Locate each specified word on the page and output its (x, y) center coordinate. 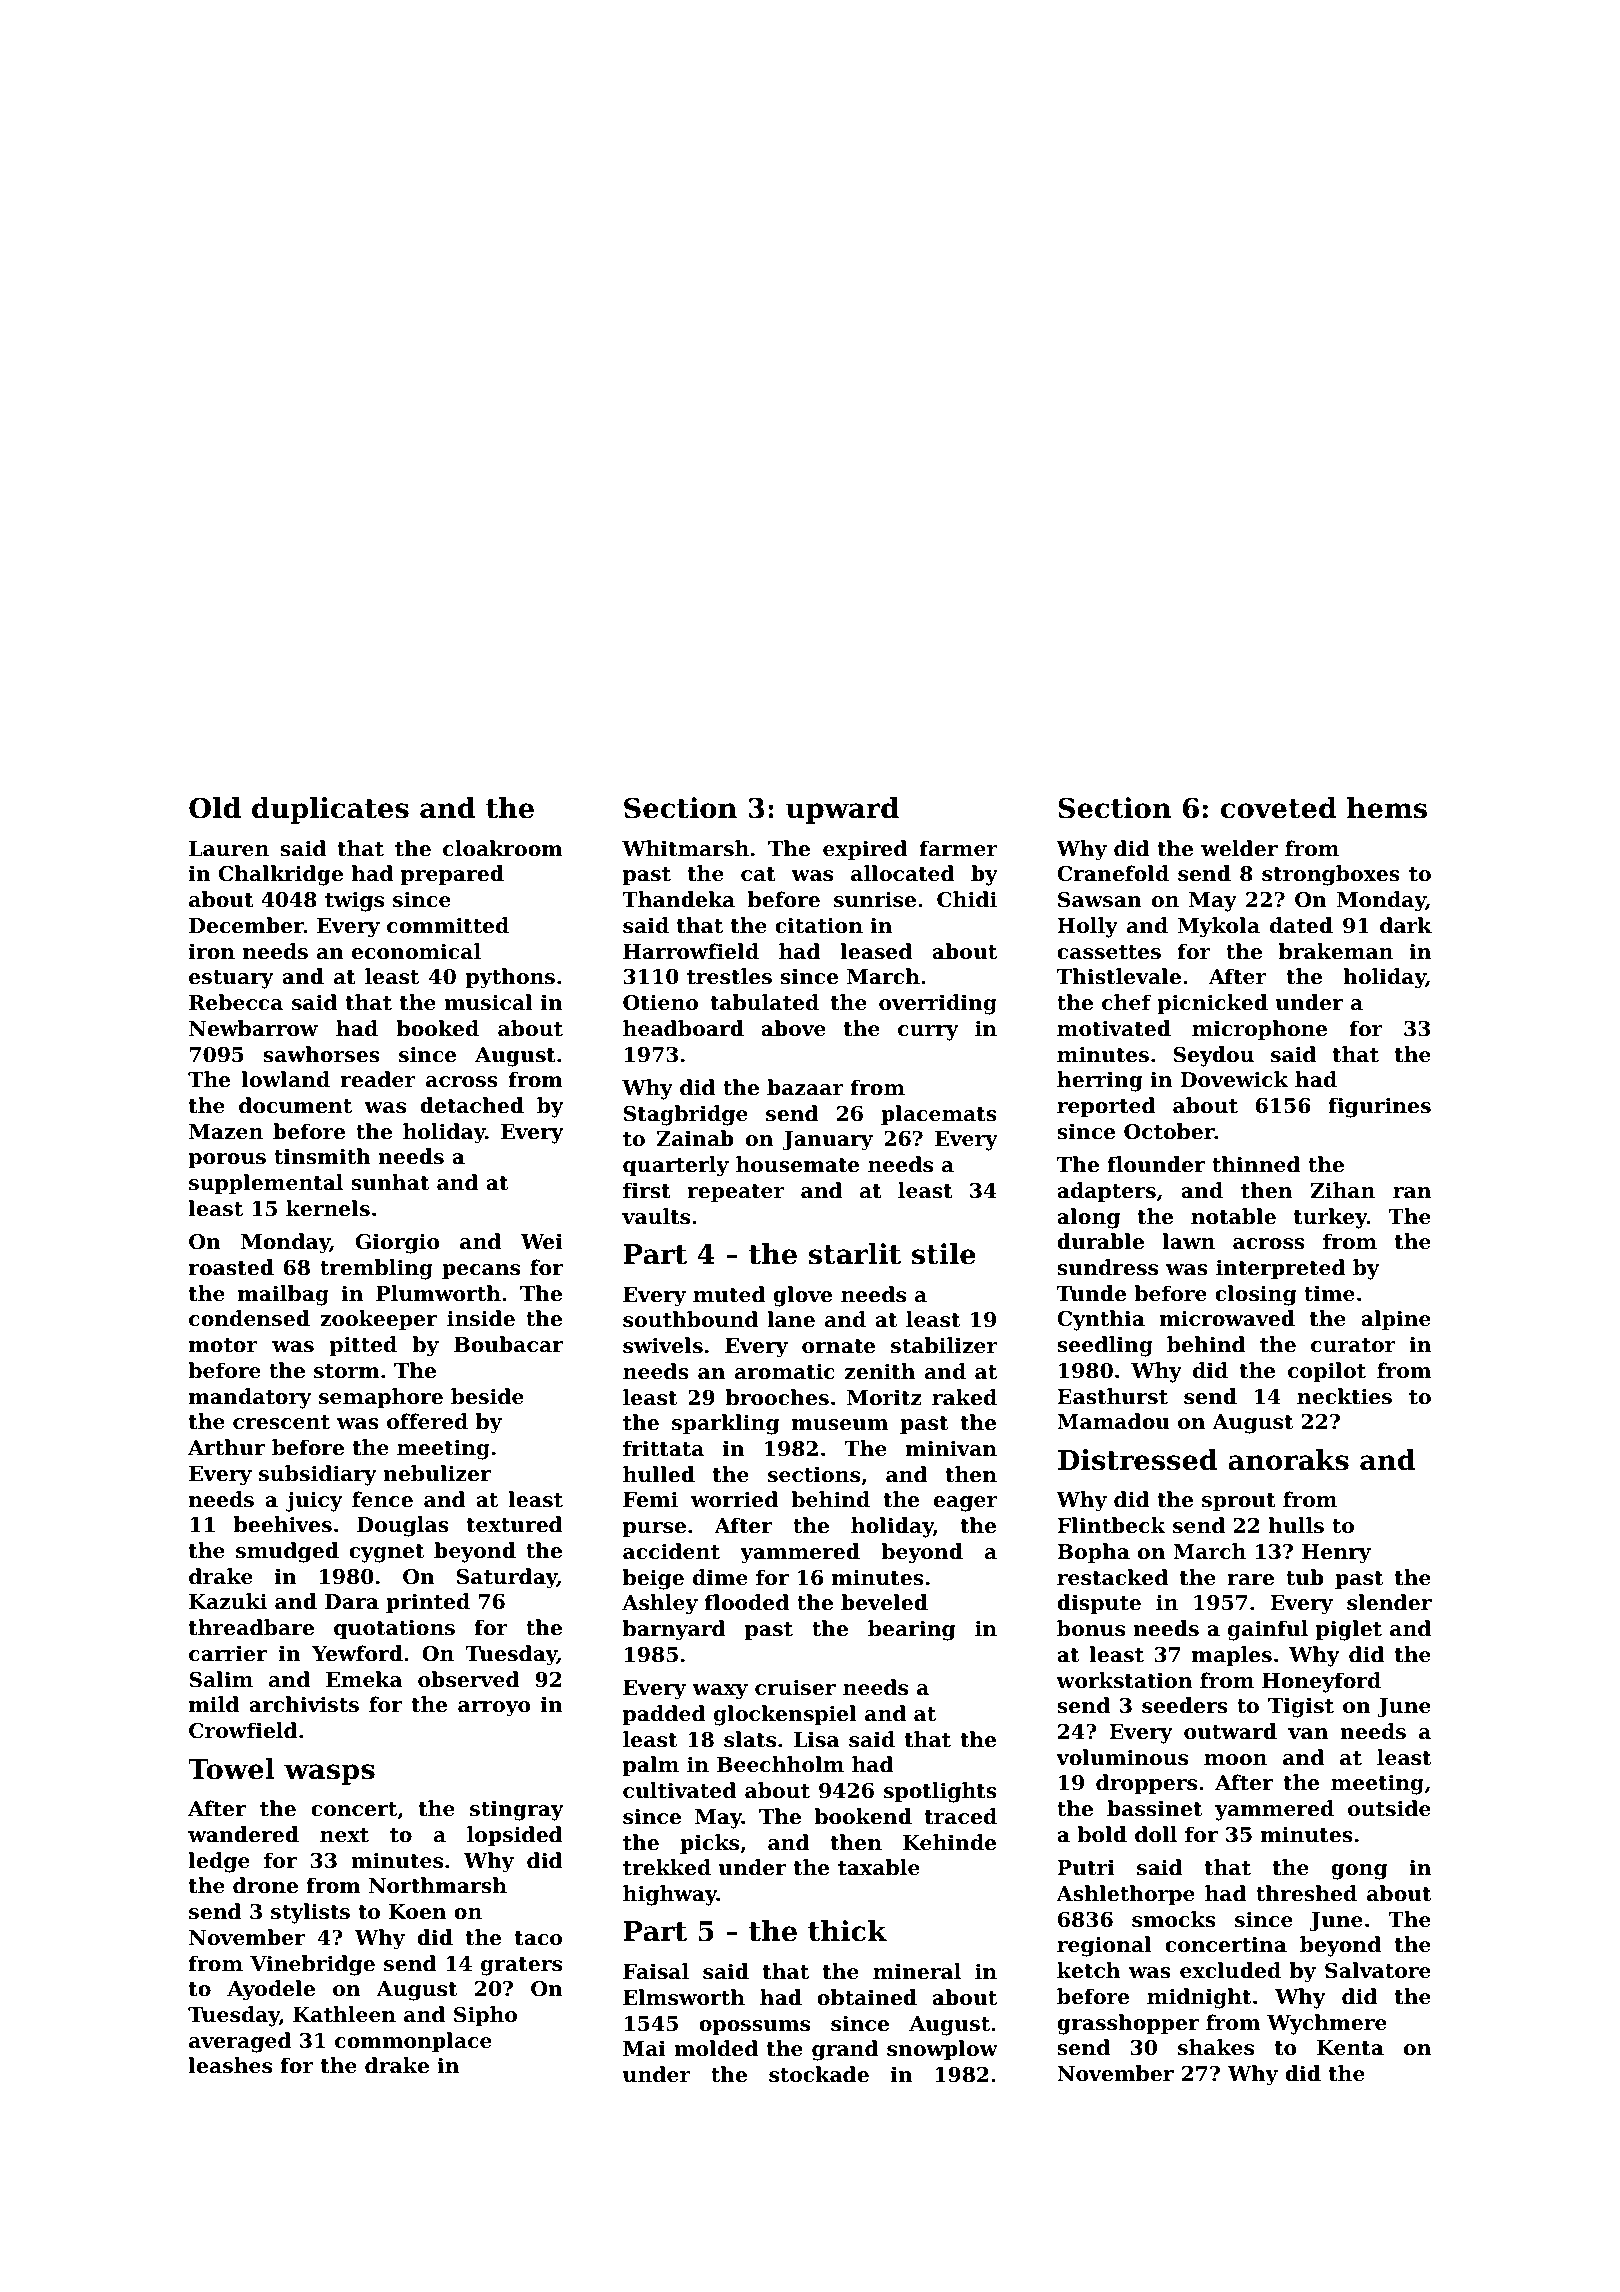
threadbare (251, 1627)
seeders (1185, 1705)
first (647, 1190)
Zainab (695, 1138)
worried (734, 1499)
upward (842, 810)
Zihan (1343, 1190)
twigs (354, 901)
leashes (230, 2065)
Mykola (1219, 927)
